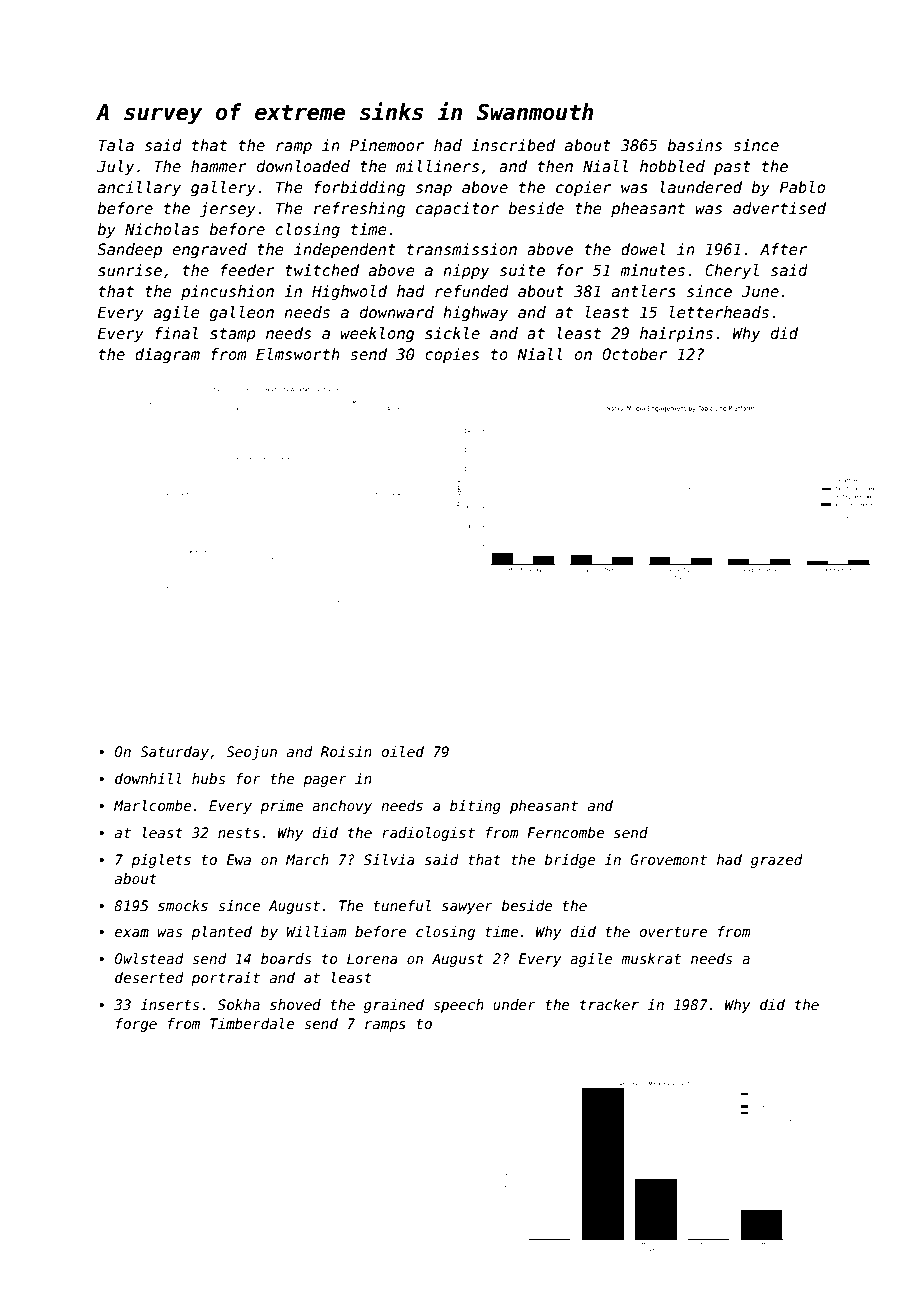 The image size is (924, 1308). Describe the element at coordinates (252, 1023) in the document. I see `Timberdale` at that location.
